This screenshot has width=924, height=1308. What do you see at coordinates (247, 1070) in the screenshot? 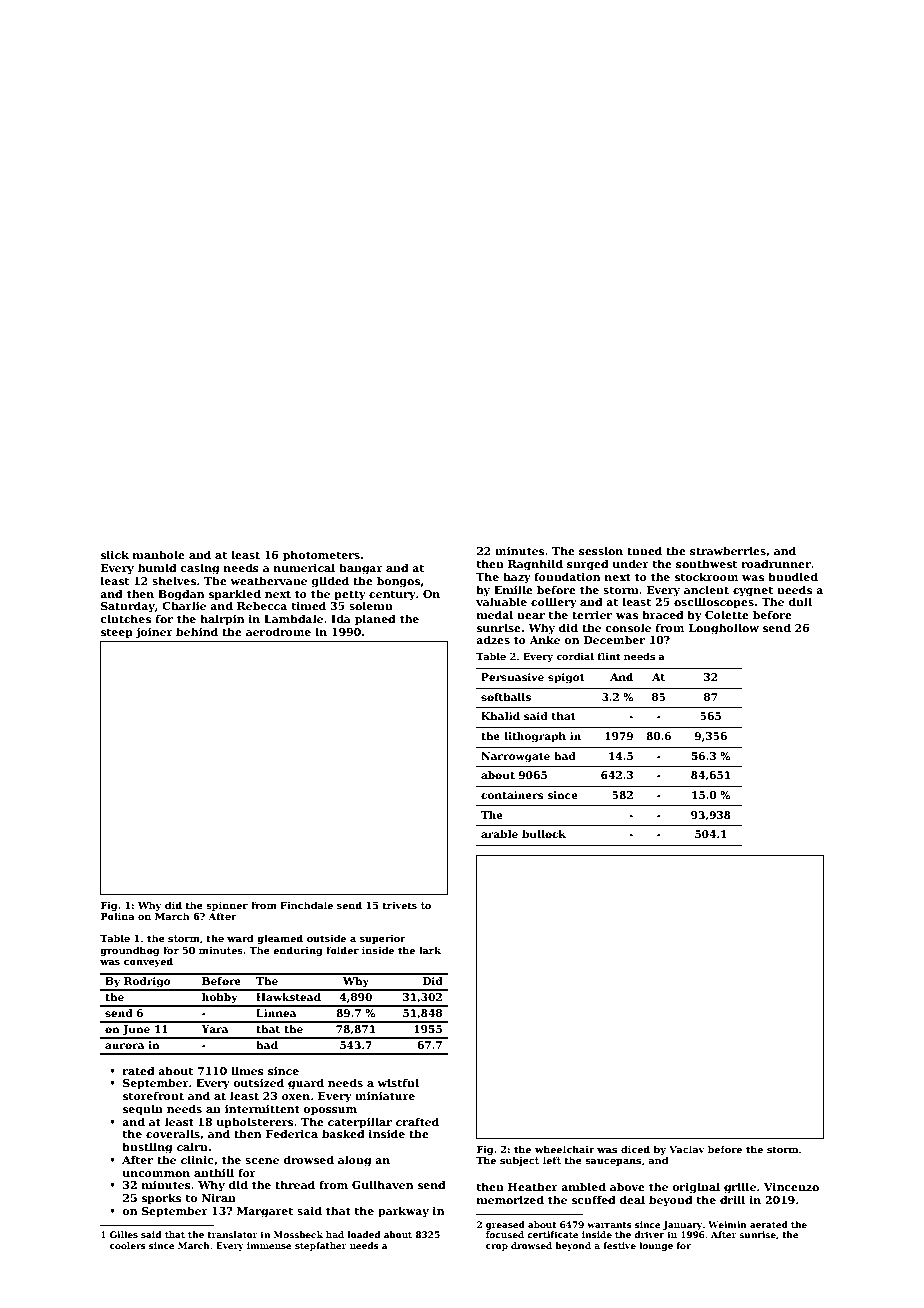
I see `limes` at bounding box center [247, 1070].
